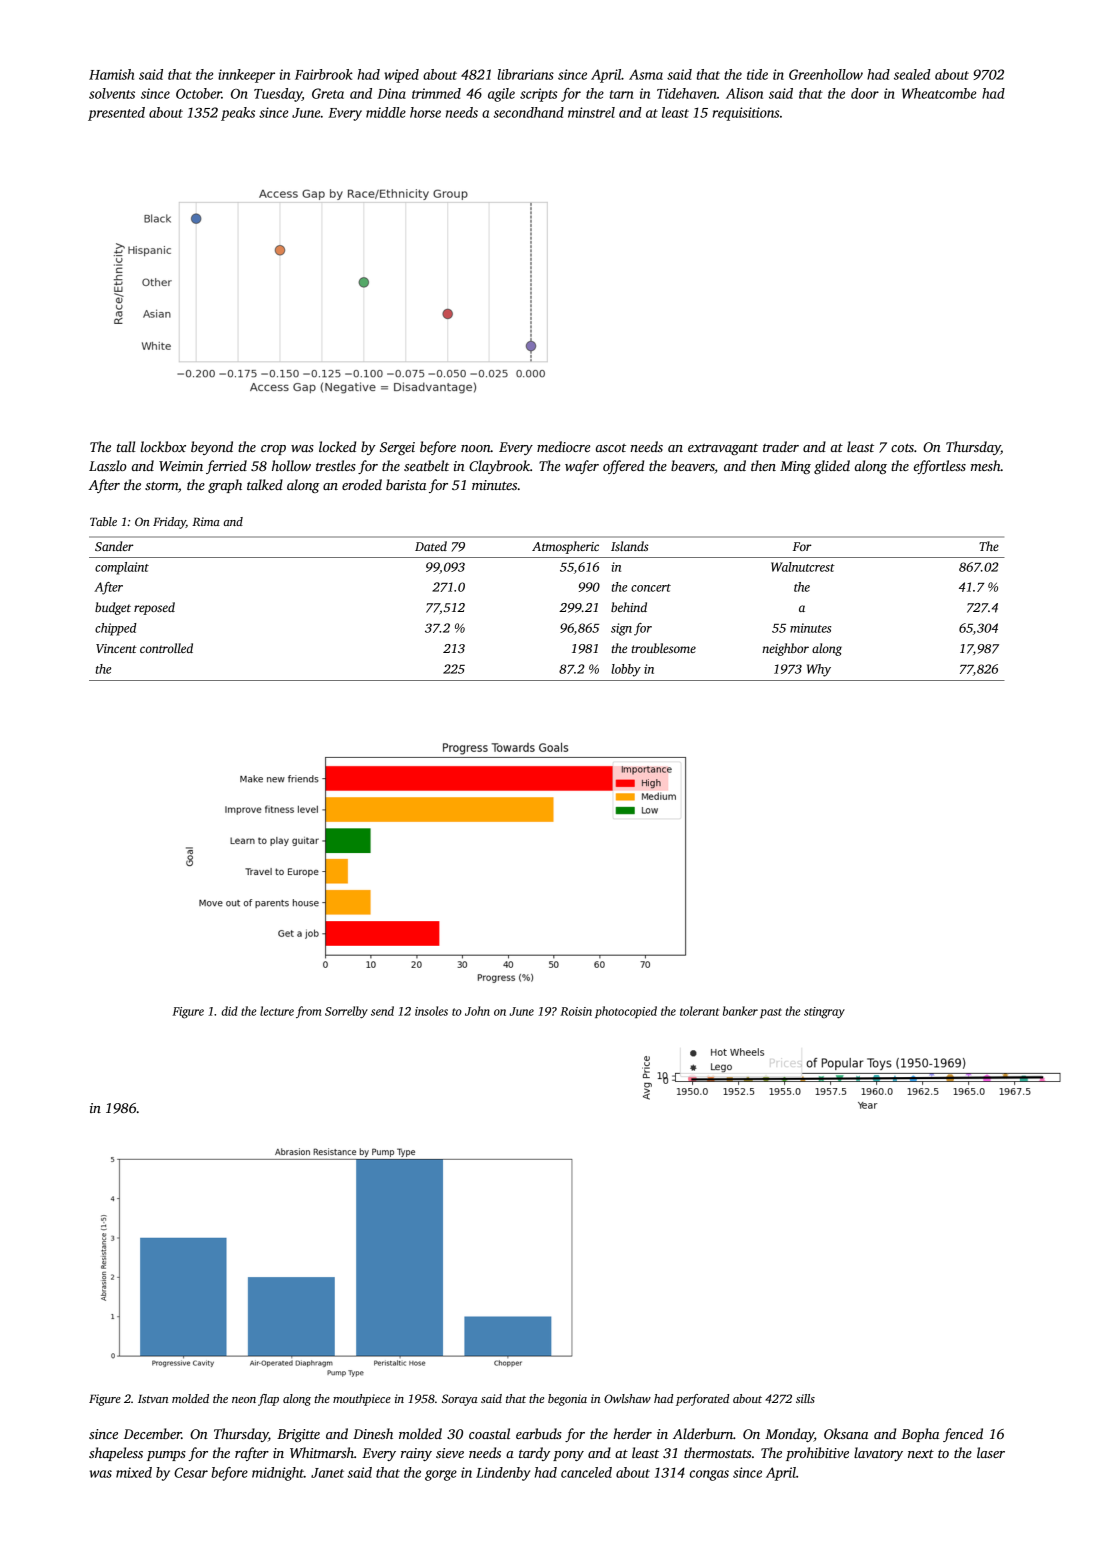  What do you see at coordinates (525, 74) in the document?
I see `librarians` at bounding box center [525, 74].
